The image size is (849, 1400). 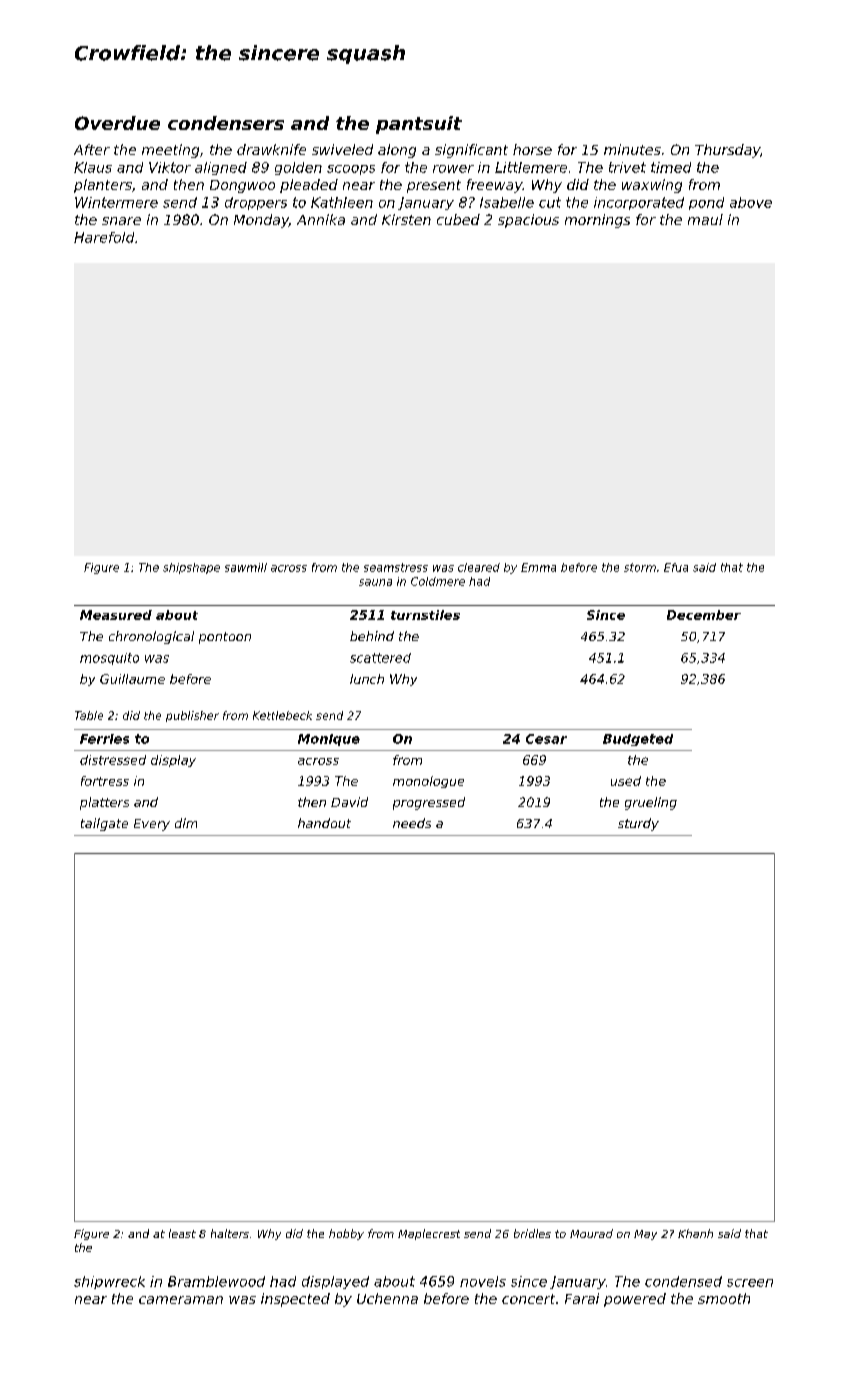 What do you see at coordinates (532, 149) in the screenshot?
I see `horse` at bounding box center [532, 149].
